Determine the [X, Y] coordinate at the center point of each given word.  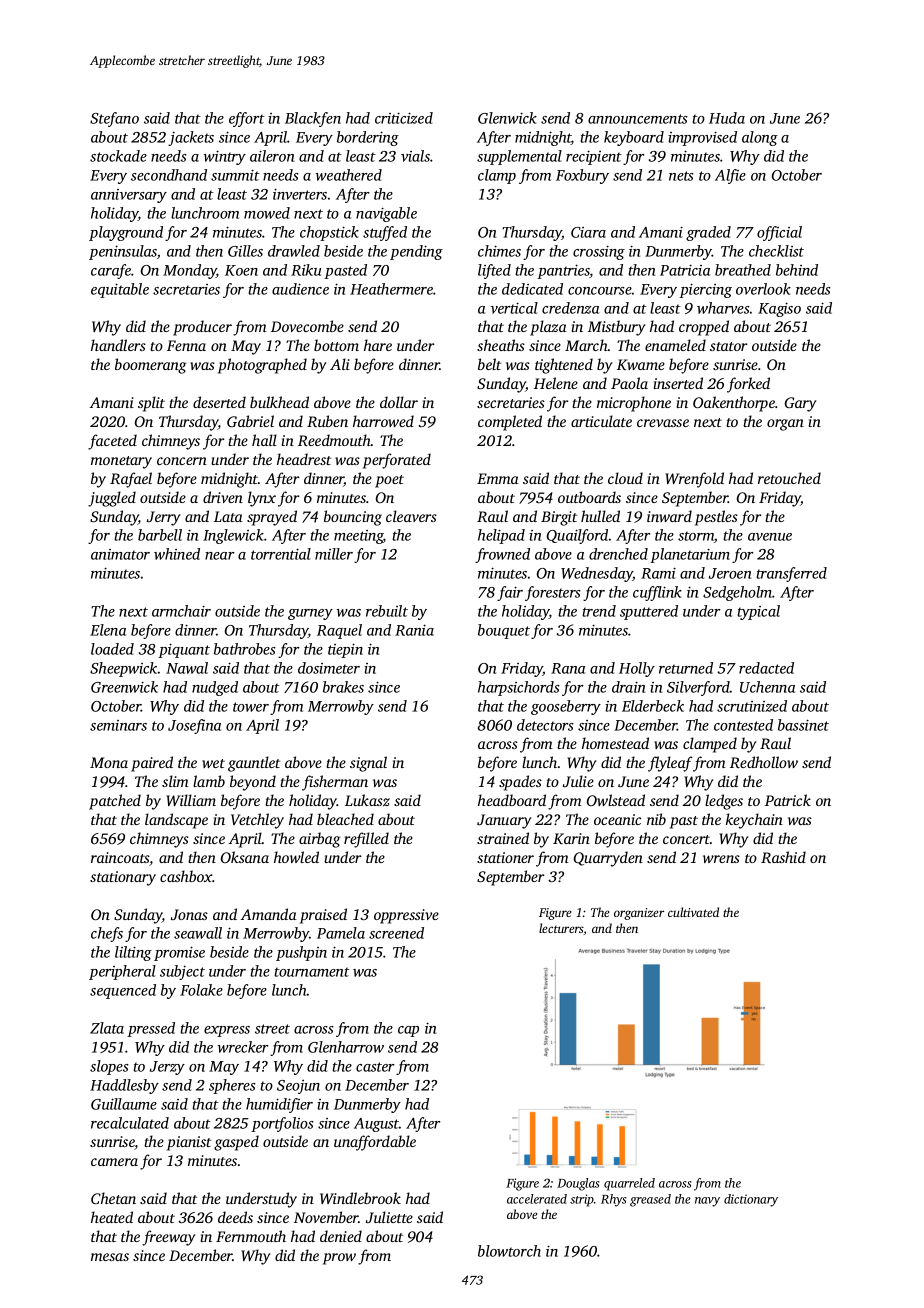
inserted [678, 383]
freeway [168, 1238]
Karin [571, 838]
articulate [601, 421]
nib [656, 819]
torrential [281, 554]
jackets [191, 138]
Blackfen [313, 119]
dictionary [751, 1200]
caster [375, 1067]
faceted [112, 442]
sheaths [501, 345]
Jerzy [167, 1068]
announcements [638, 119]
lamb [209, 781]
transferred [791, 574]
